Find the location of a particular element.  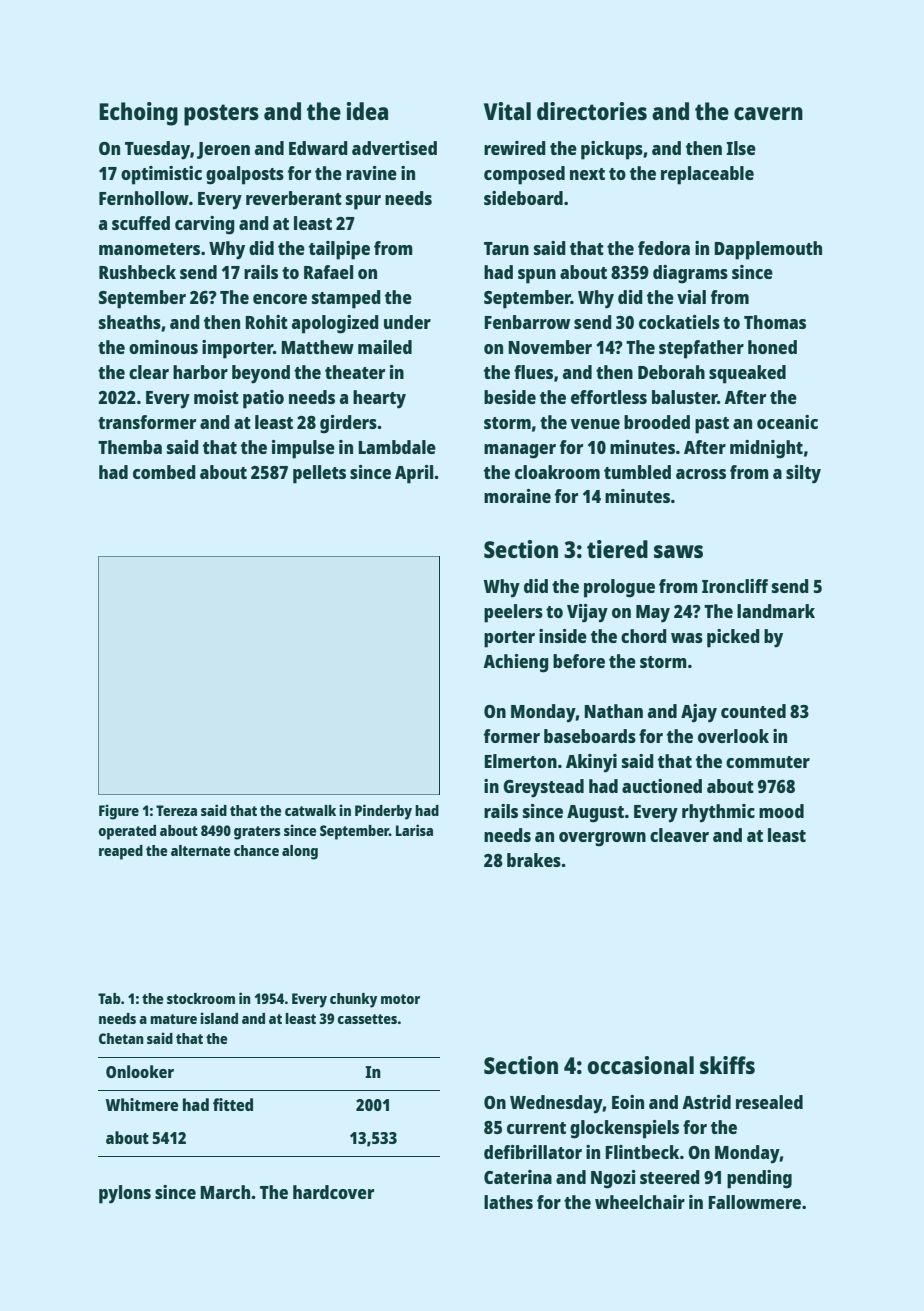

pellets is located at coordinates (319, 474).
